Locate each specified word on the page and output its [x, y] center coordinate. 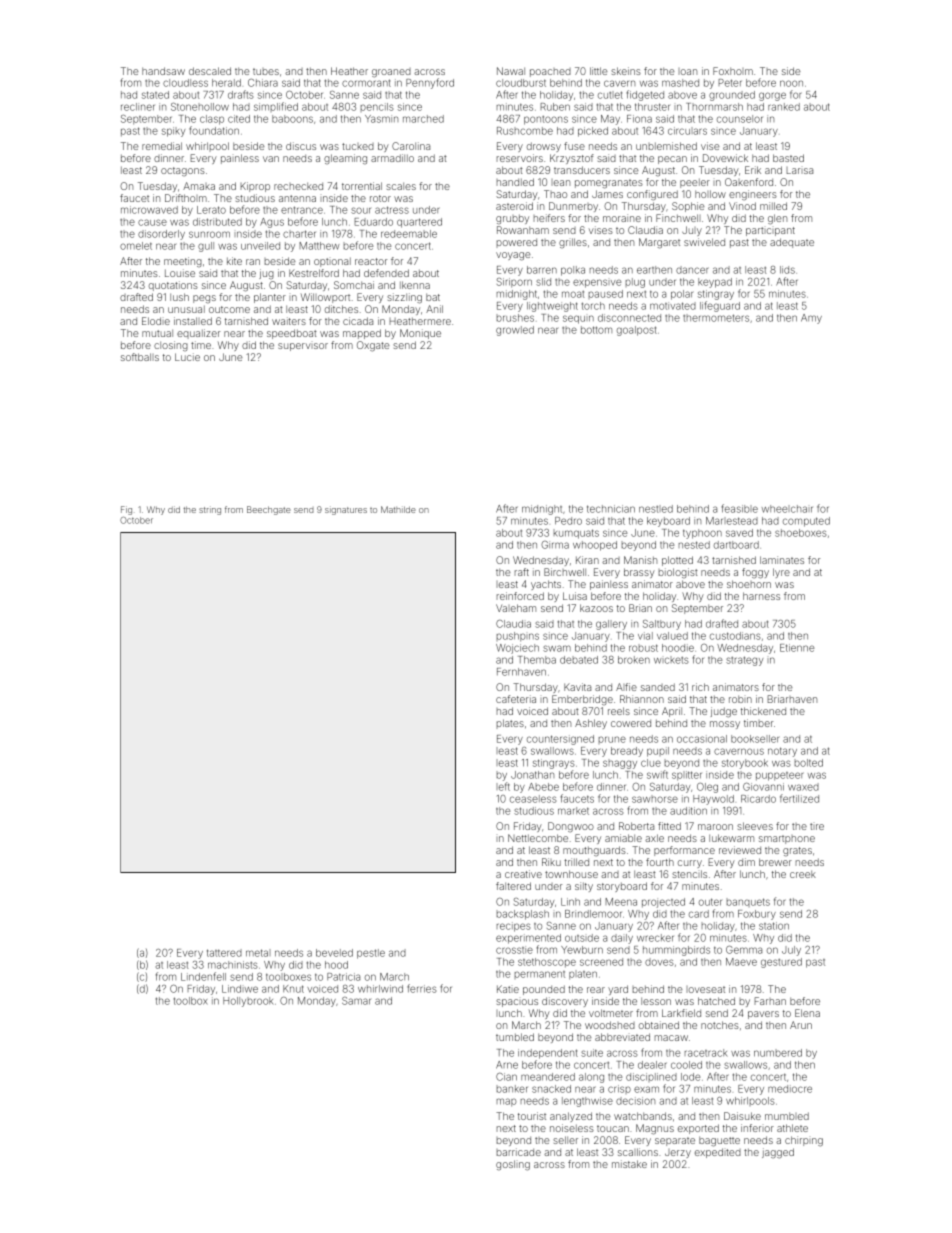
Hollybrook [248, 1002]
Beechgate [269, 510]
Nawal [511, 71]
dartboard [736, 545]
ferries [421, 988]
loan [688, 71]
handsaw [163, 71]
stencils [689, 874]
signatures [346, 510]
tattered [224, 953]
